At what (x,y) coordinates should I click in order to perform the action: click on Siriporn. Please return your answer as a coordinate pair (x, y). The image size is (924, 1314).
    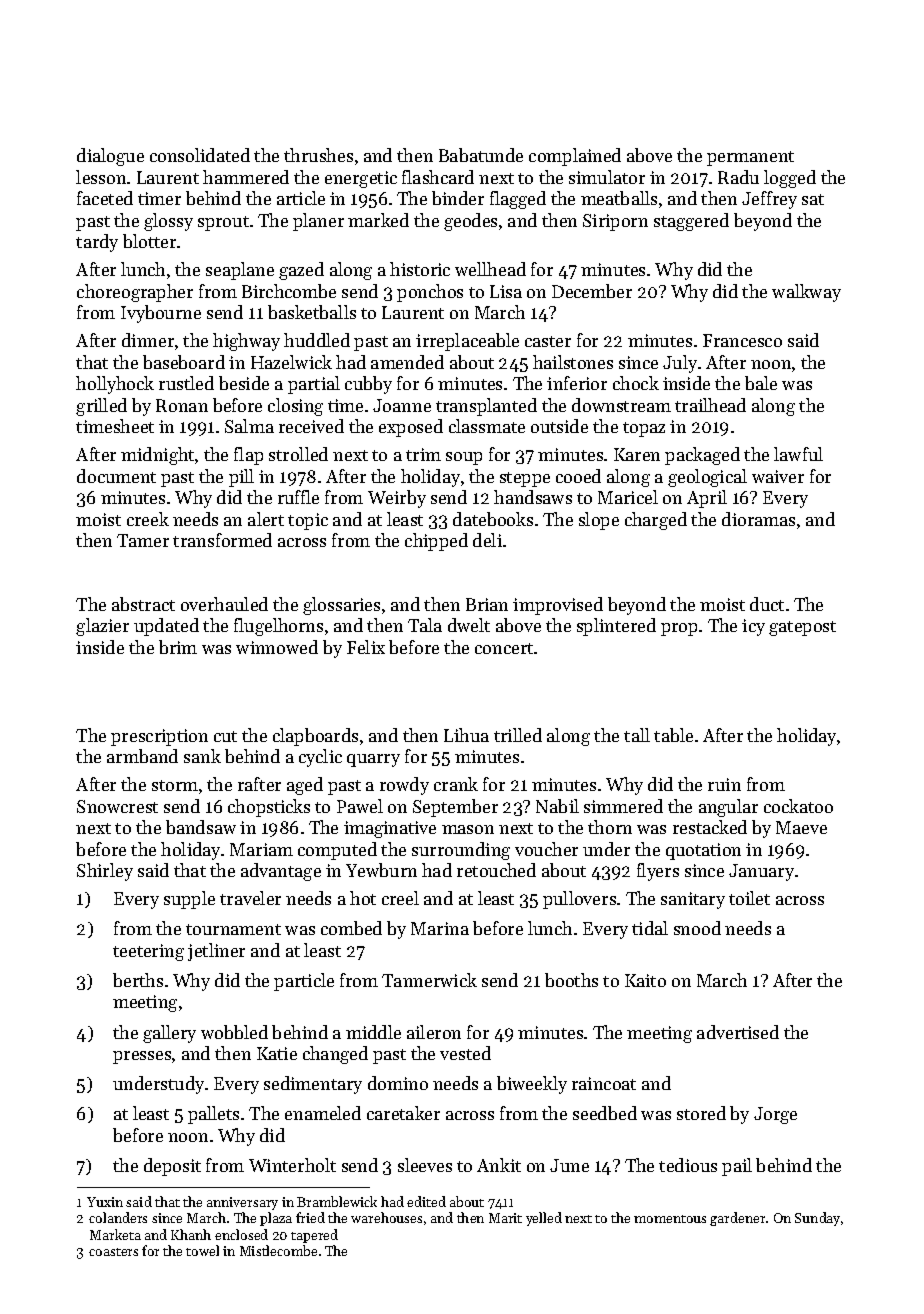
    Looking at the image, I should click on (615, 222).
